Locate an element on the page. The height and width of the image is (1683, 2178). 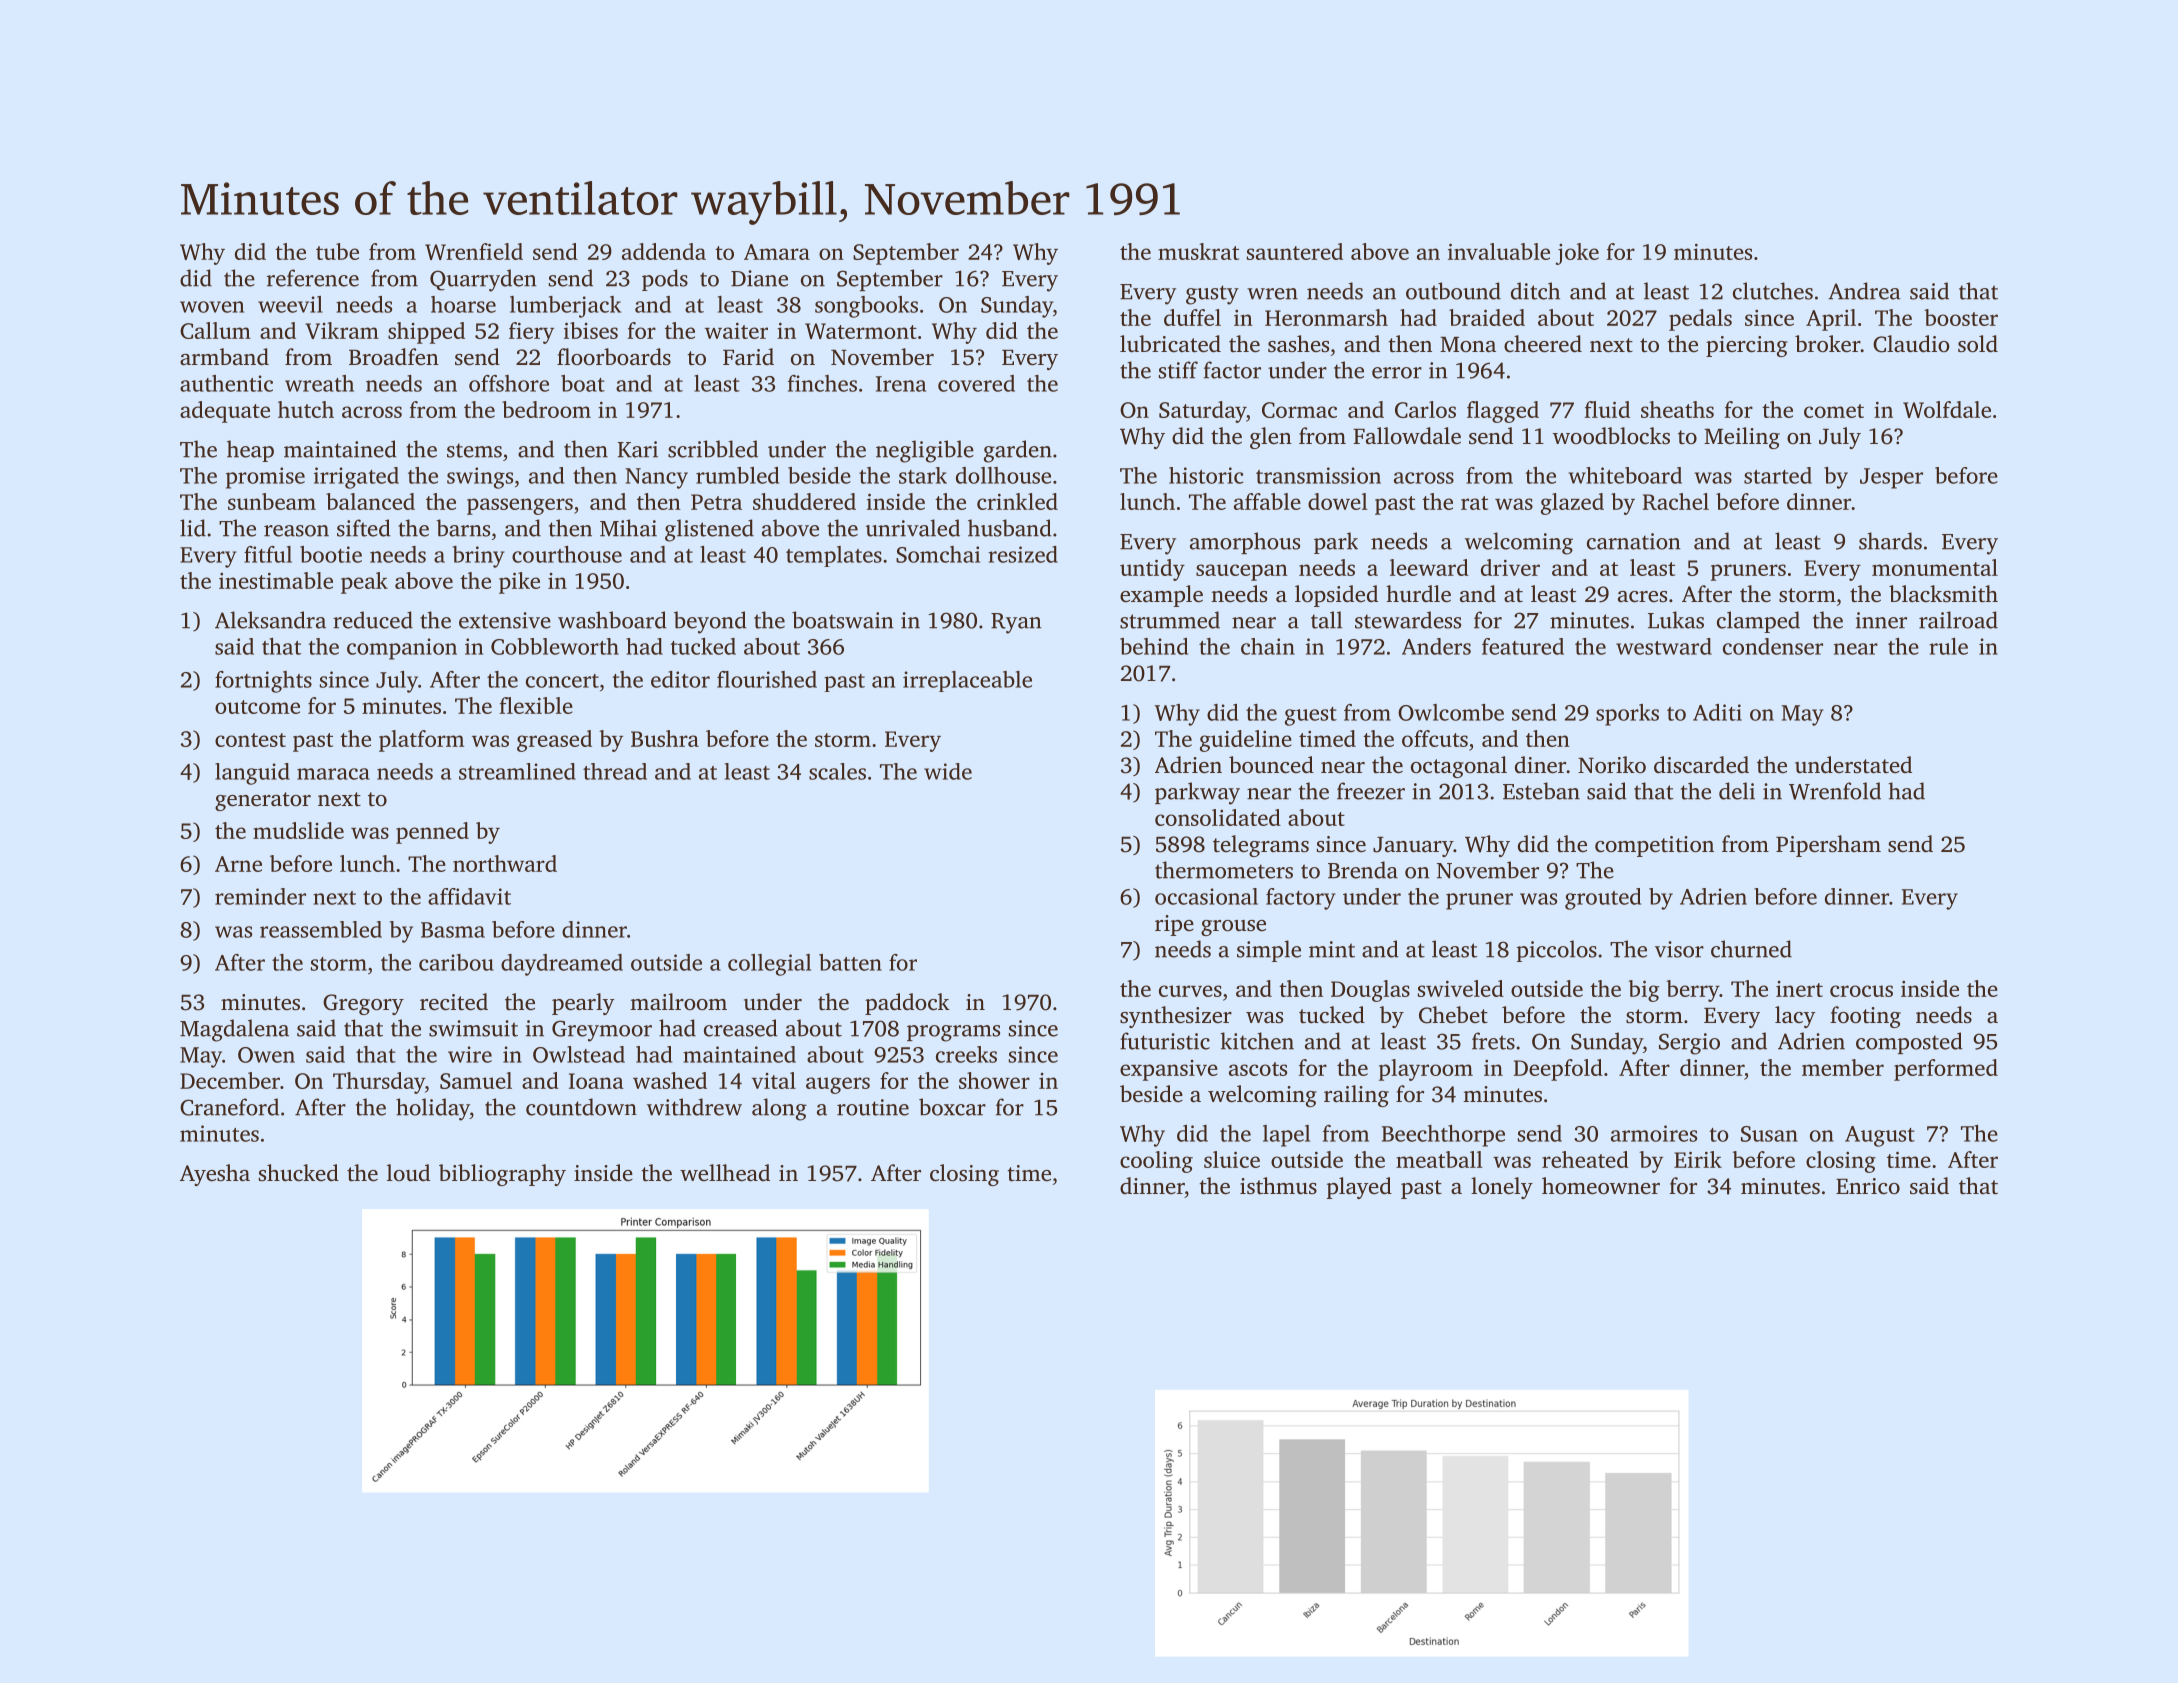
Craneford is located at coordinates (229, 1107).
